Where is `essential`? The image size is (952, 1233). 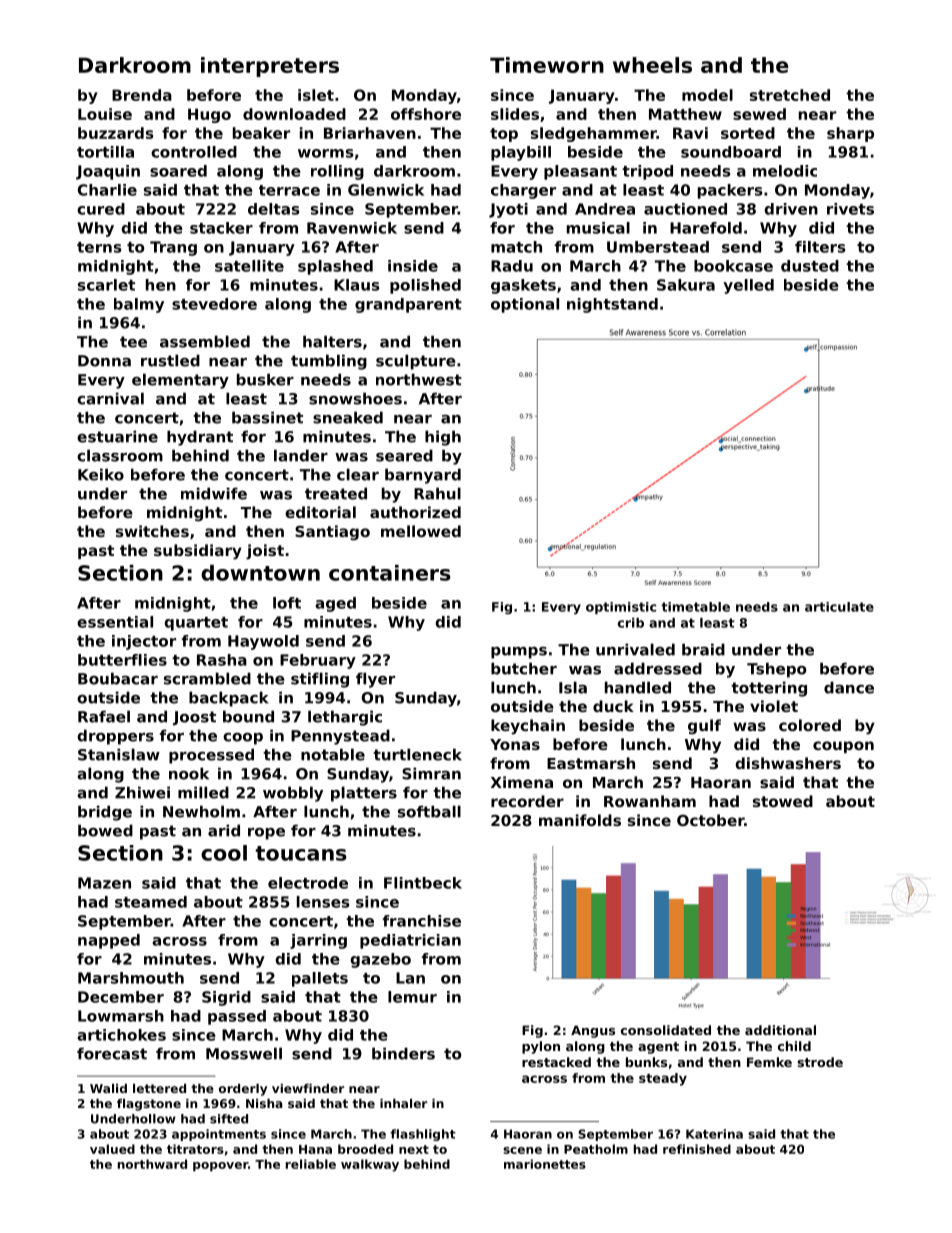
essential is located at coordinates (115, 622).
